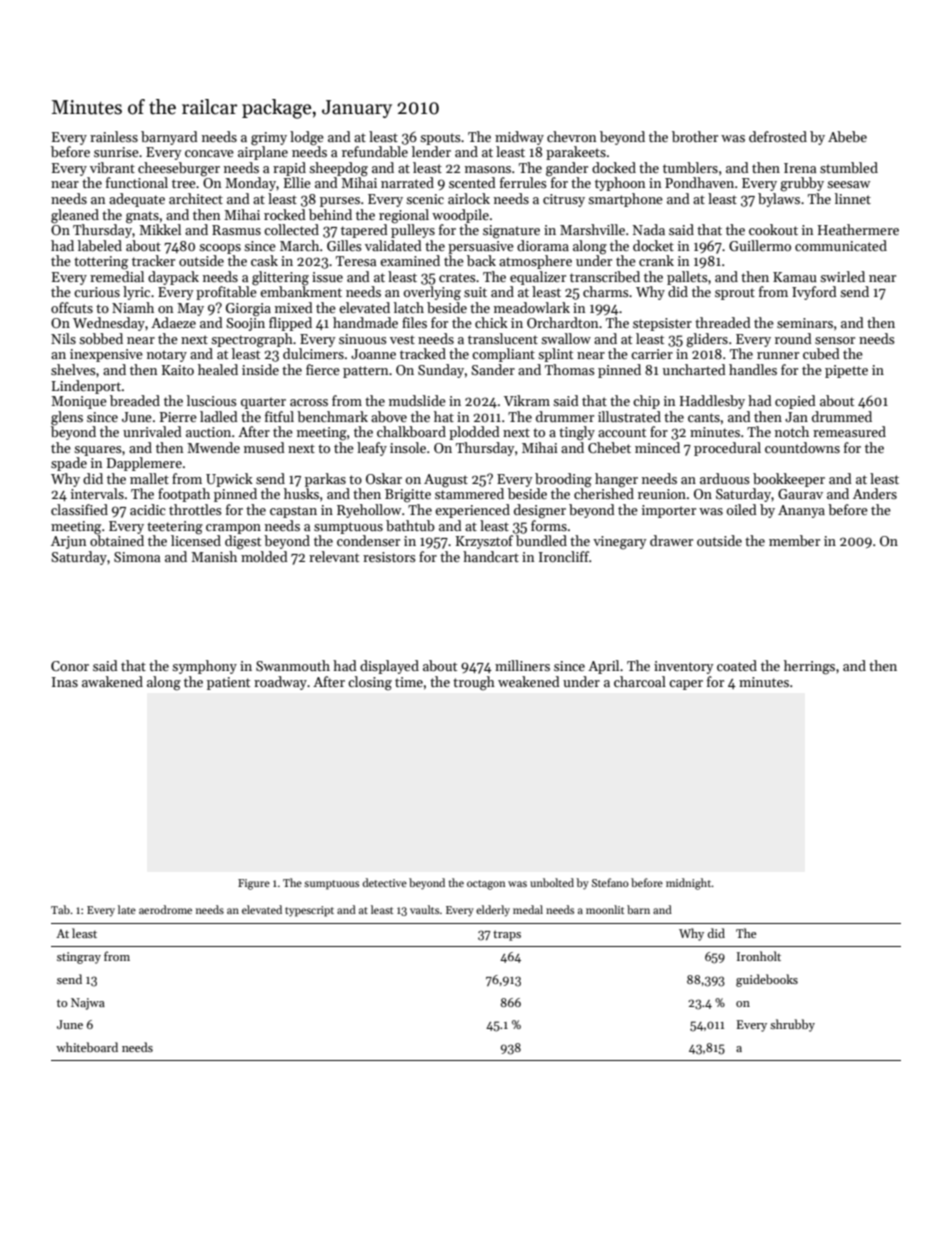 The height and width of the screenshot is (1233, 952). I want to click on spouts, so click(440, 139).
